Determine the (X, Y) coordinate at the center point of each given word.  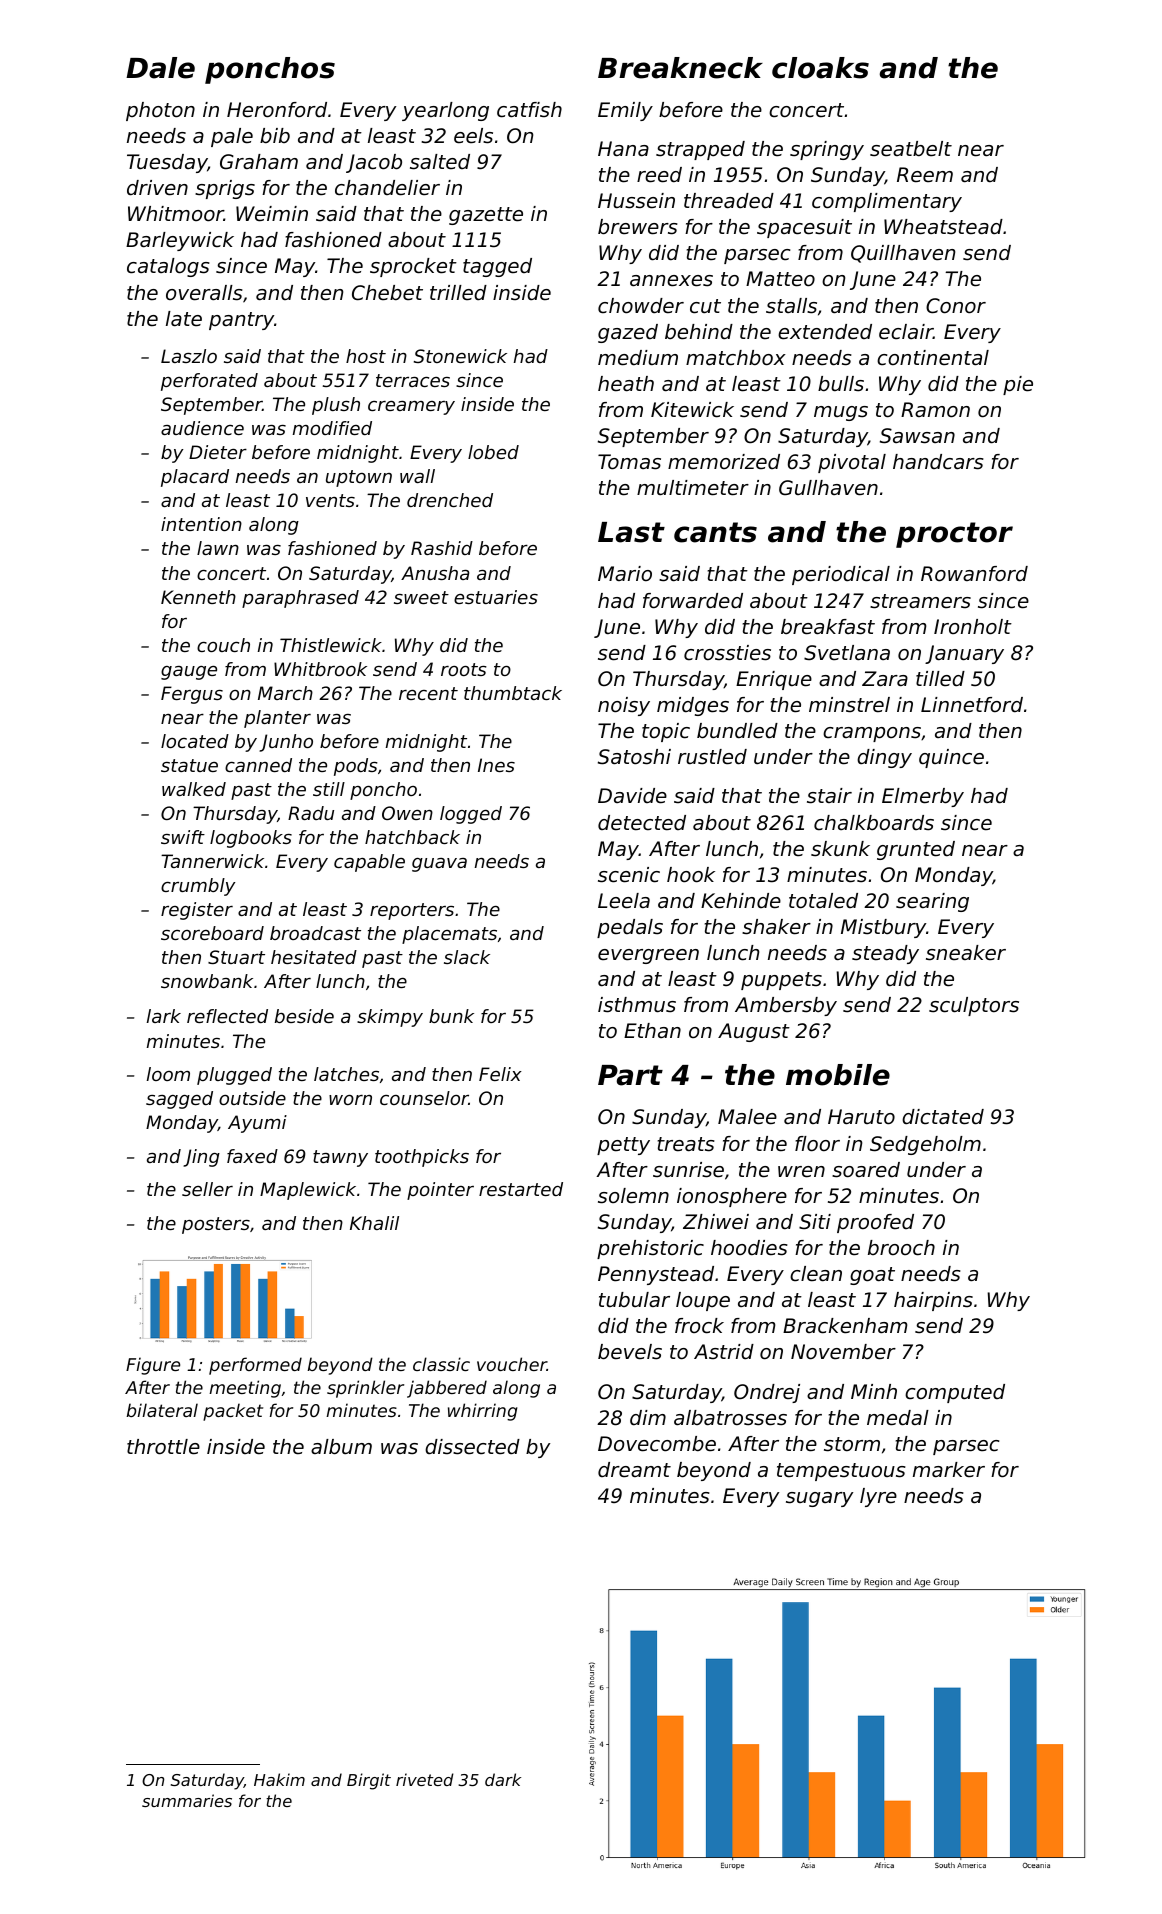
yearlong (445, 111)
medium (638, 358)
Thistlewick (331, 645)
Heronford (277, 110)
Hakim (279, 1779)
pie (1018, 385)
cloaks (820, 68)
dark (503, 1779)
